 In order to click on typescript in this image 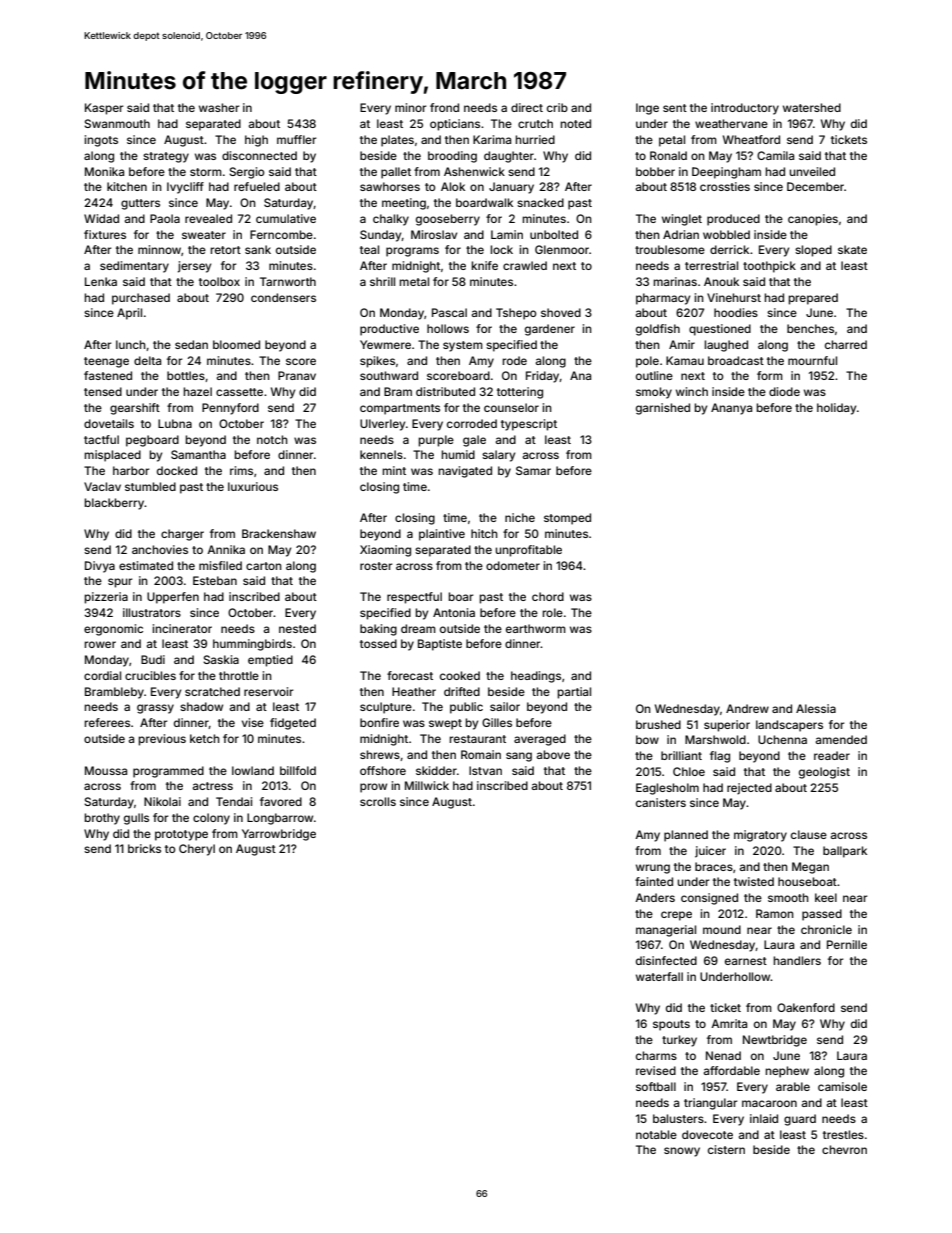, I will do `click(529, 425)`.
